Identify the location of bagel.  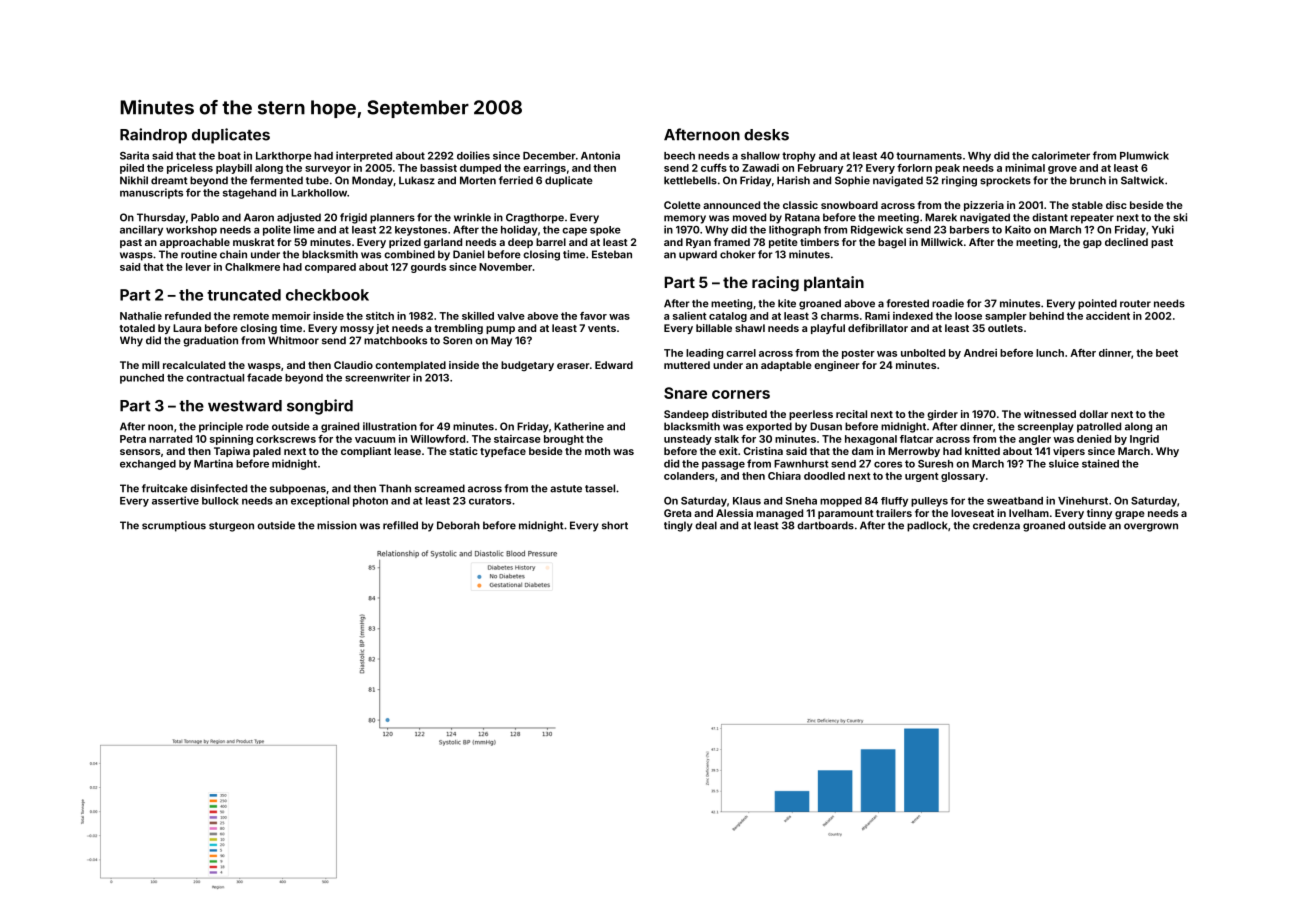
(892, 243).
